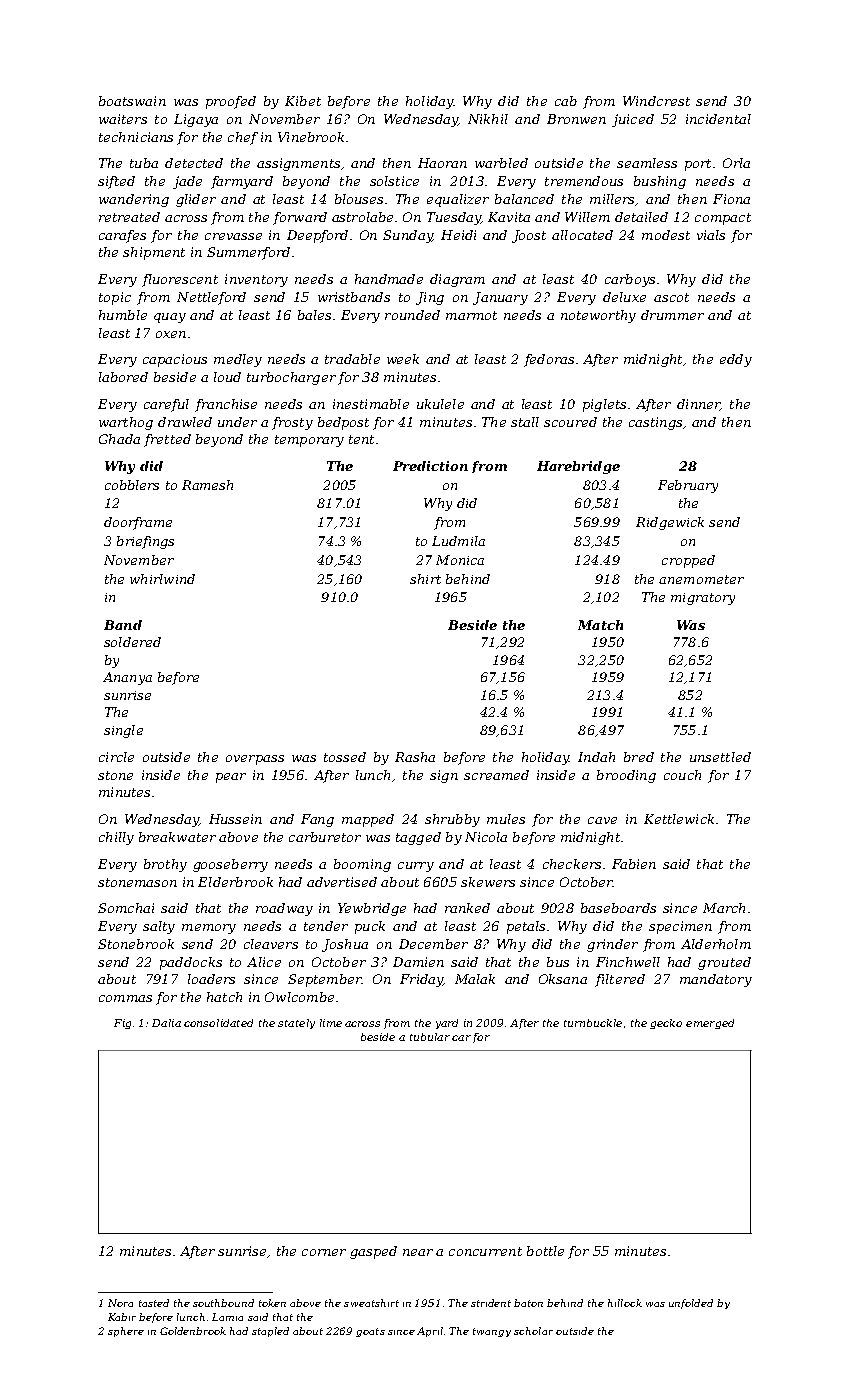 Image resolution: width=849 pixels, height=1400 pixels. Describe the element at coordinates (718, 119) in the image. I see `incidental` at that location.
